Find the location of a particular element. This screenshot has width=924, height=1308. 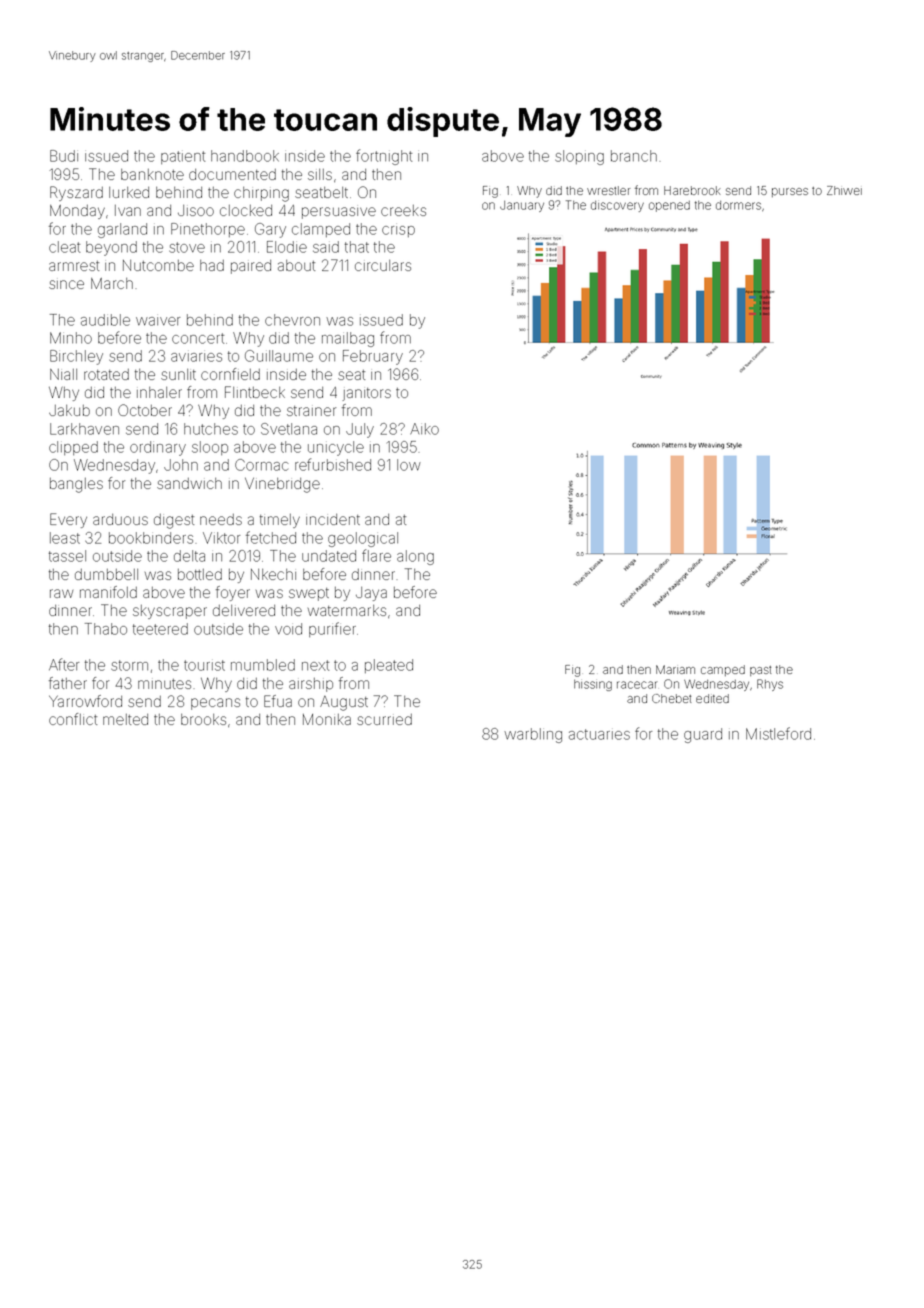

watermarks is located at coordinates (347, 610).
